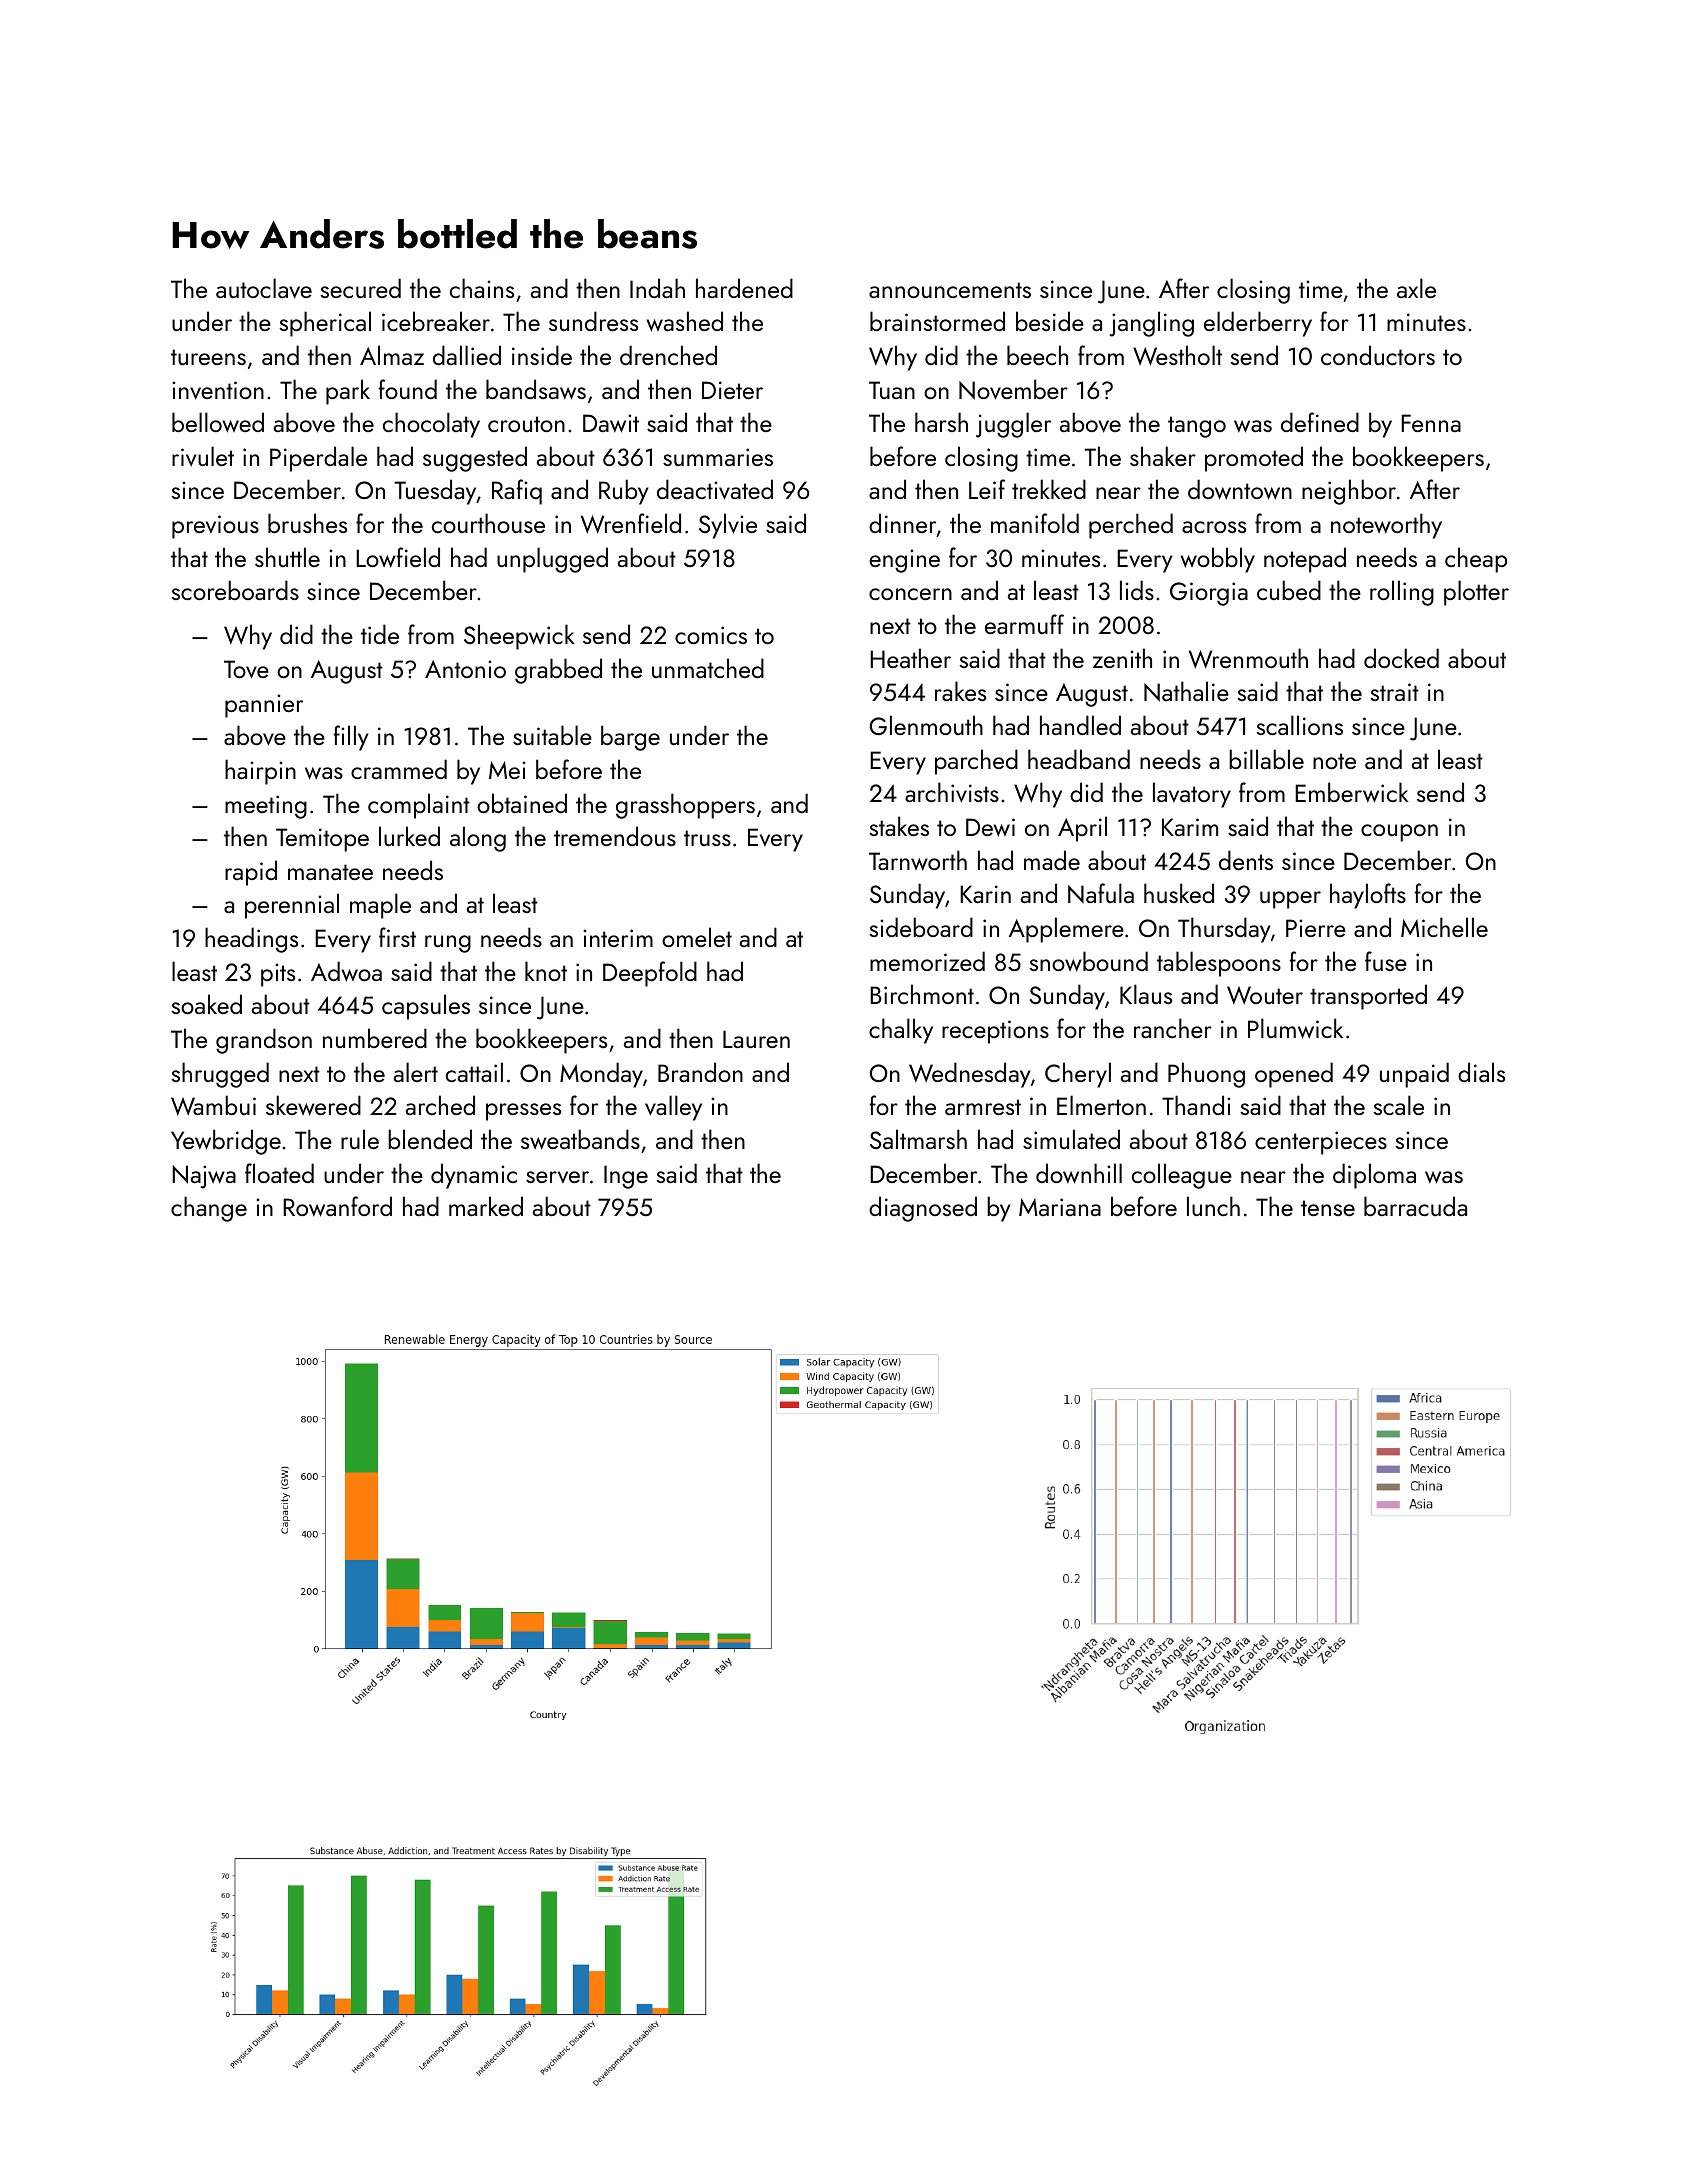 This screenshot has width=1683, height=2178. I want to click on announcements, so click(950, 290).
